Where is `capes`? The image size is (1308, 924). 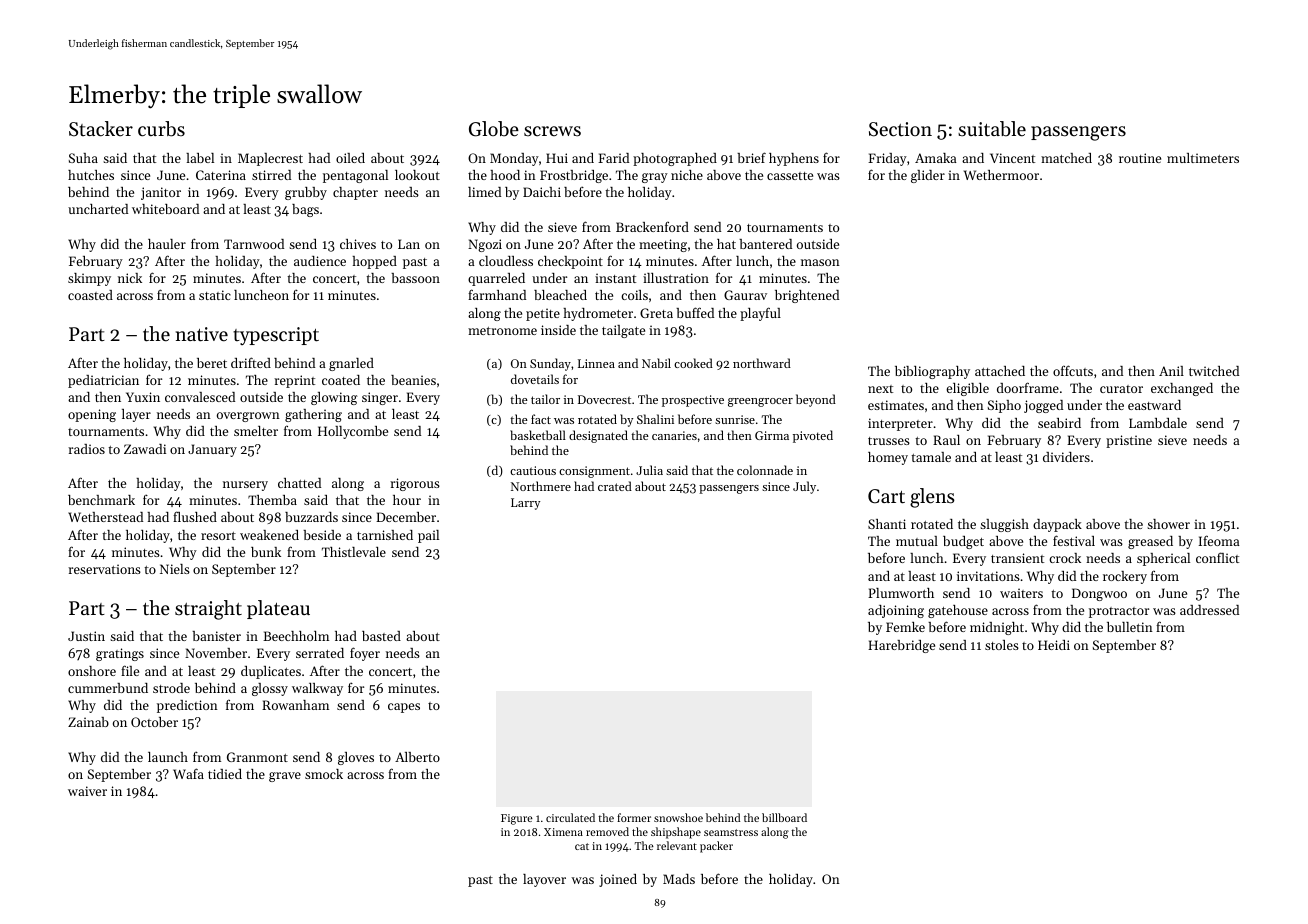 capes is located at coordinates (404, 708).
